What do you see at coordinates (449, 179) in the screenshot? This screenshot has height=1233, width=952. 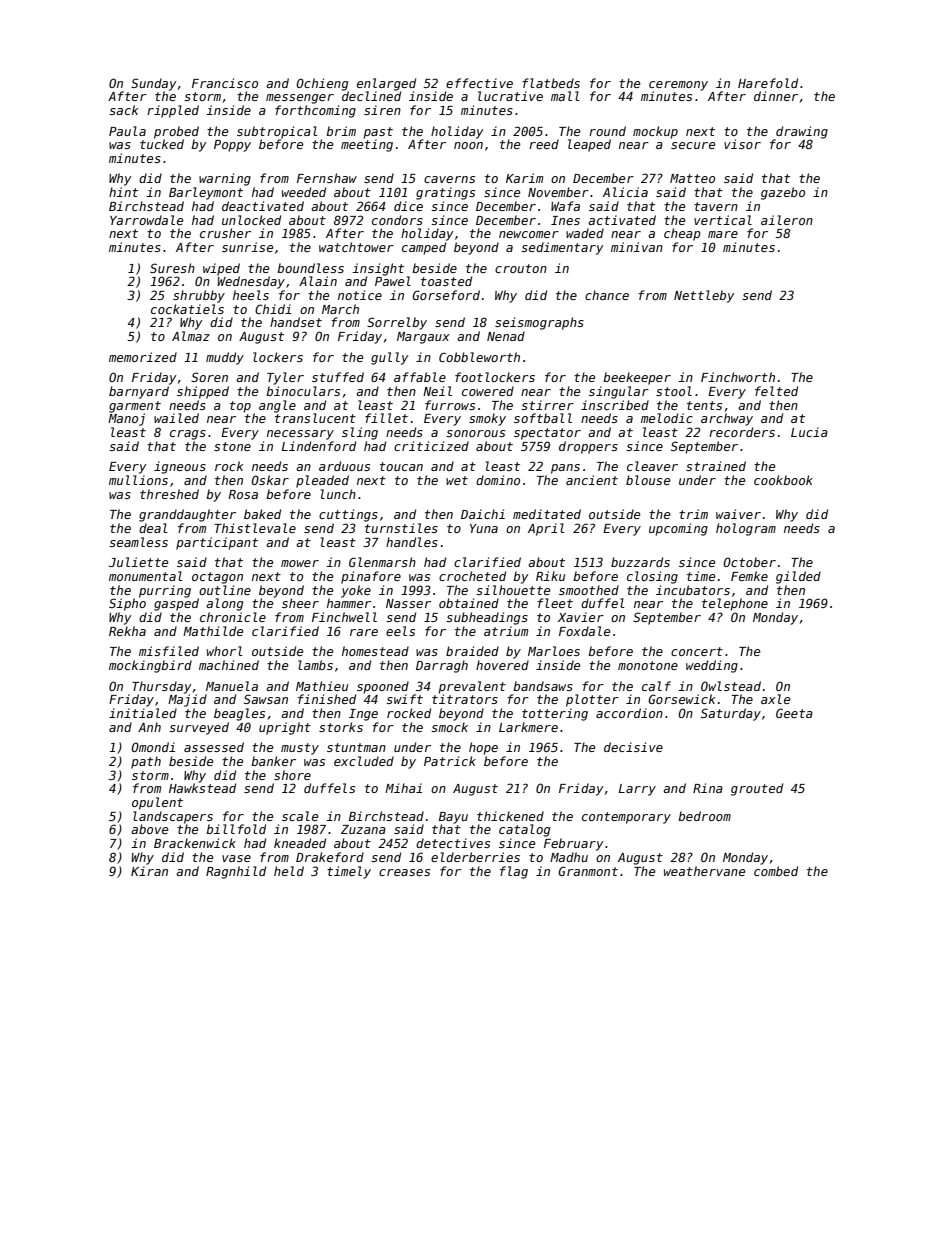 I see `caverns` at bounding box center [449, 179].
